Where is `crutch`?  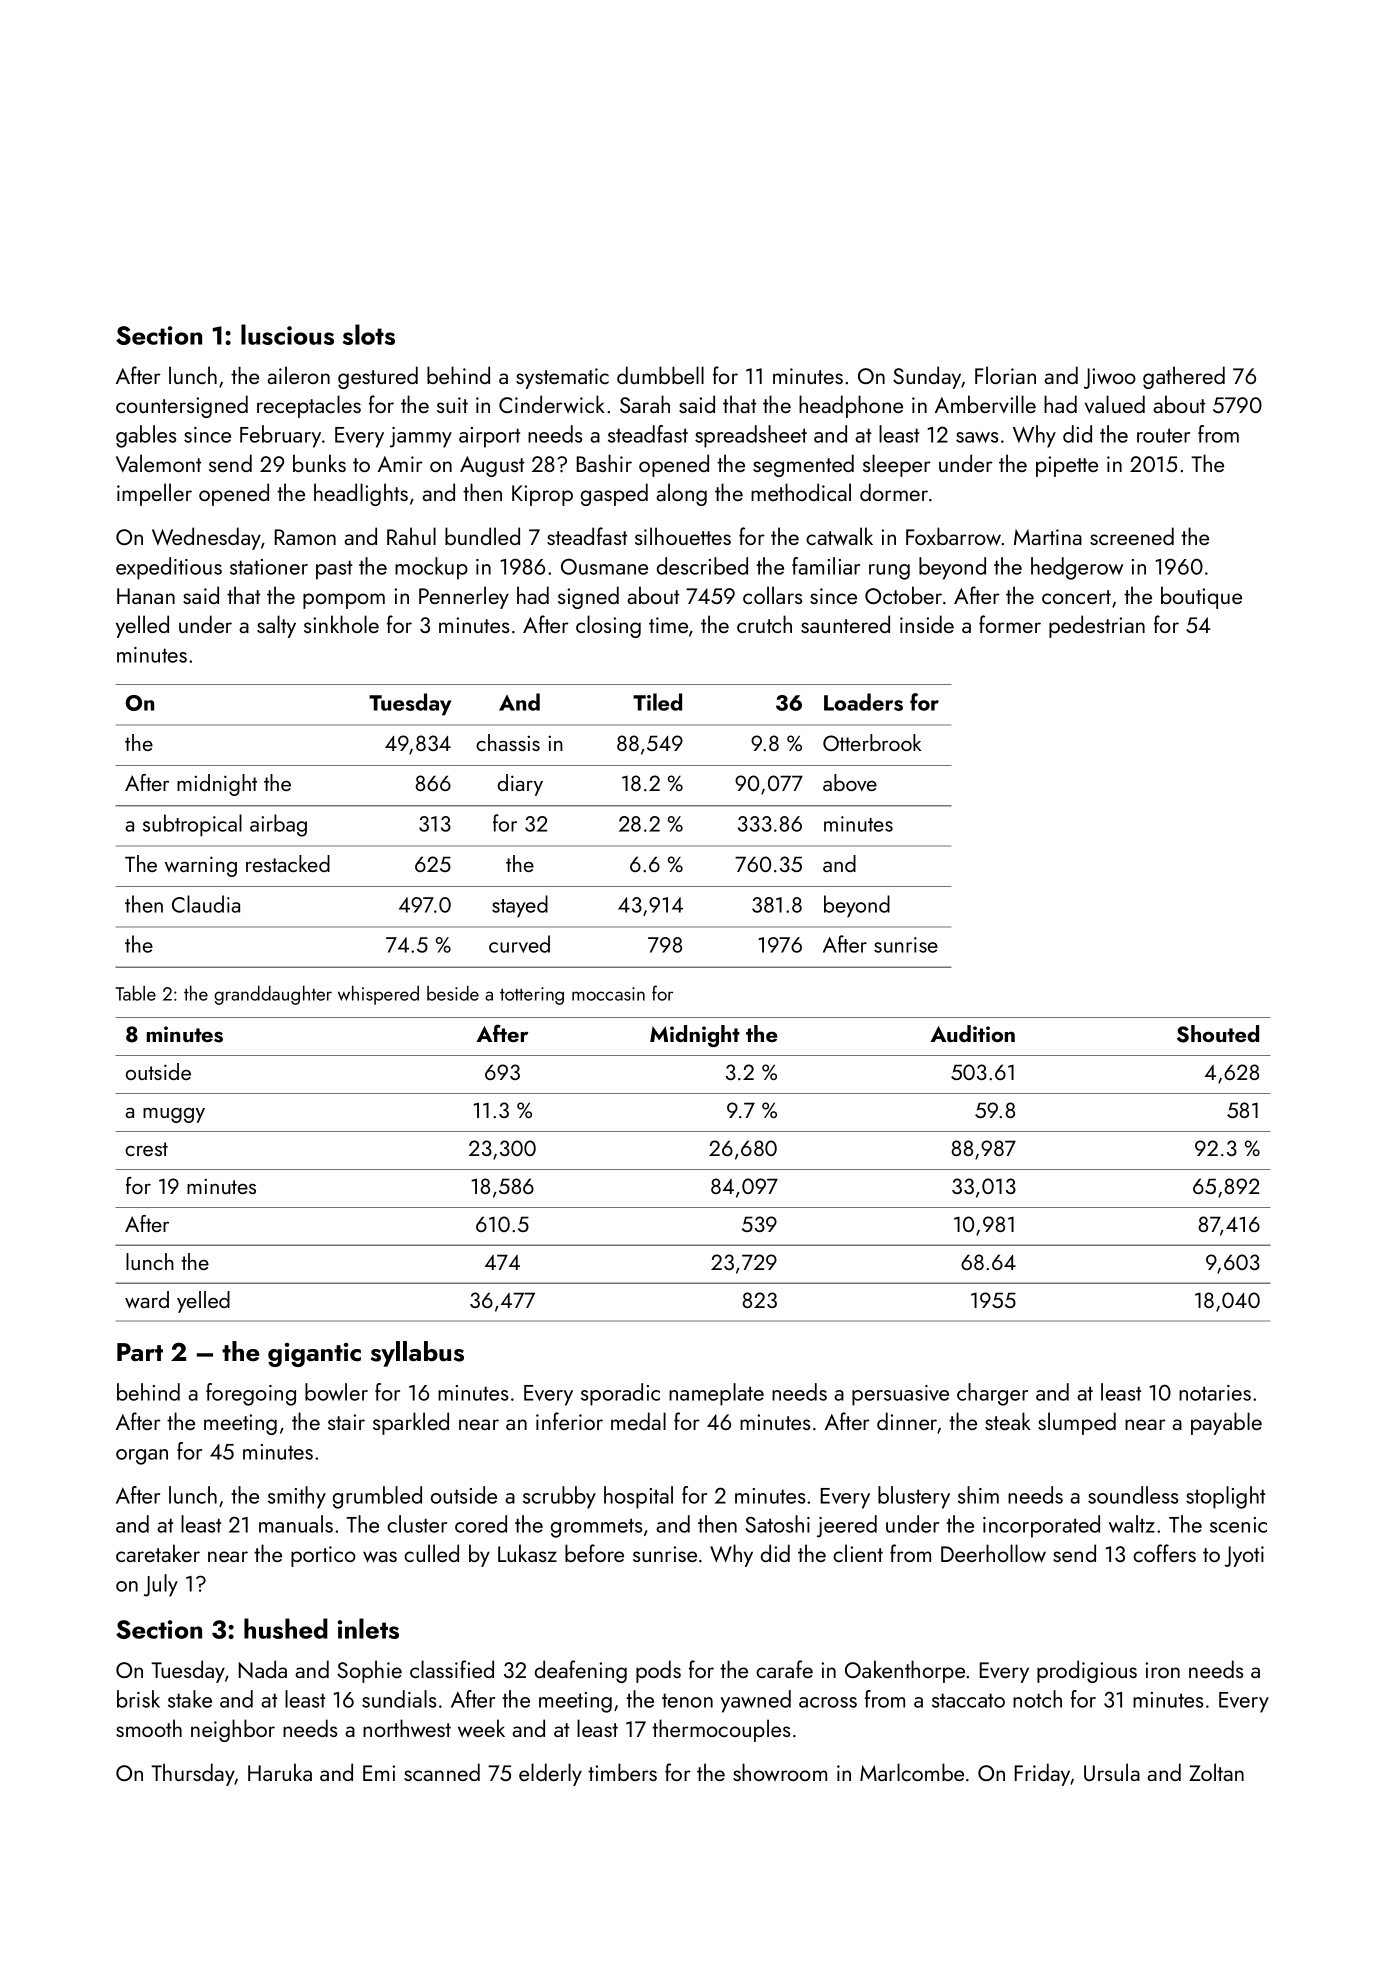
crutch is located at coordinates (764, 624).
